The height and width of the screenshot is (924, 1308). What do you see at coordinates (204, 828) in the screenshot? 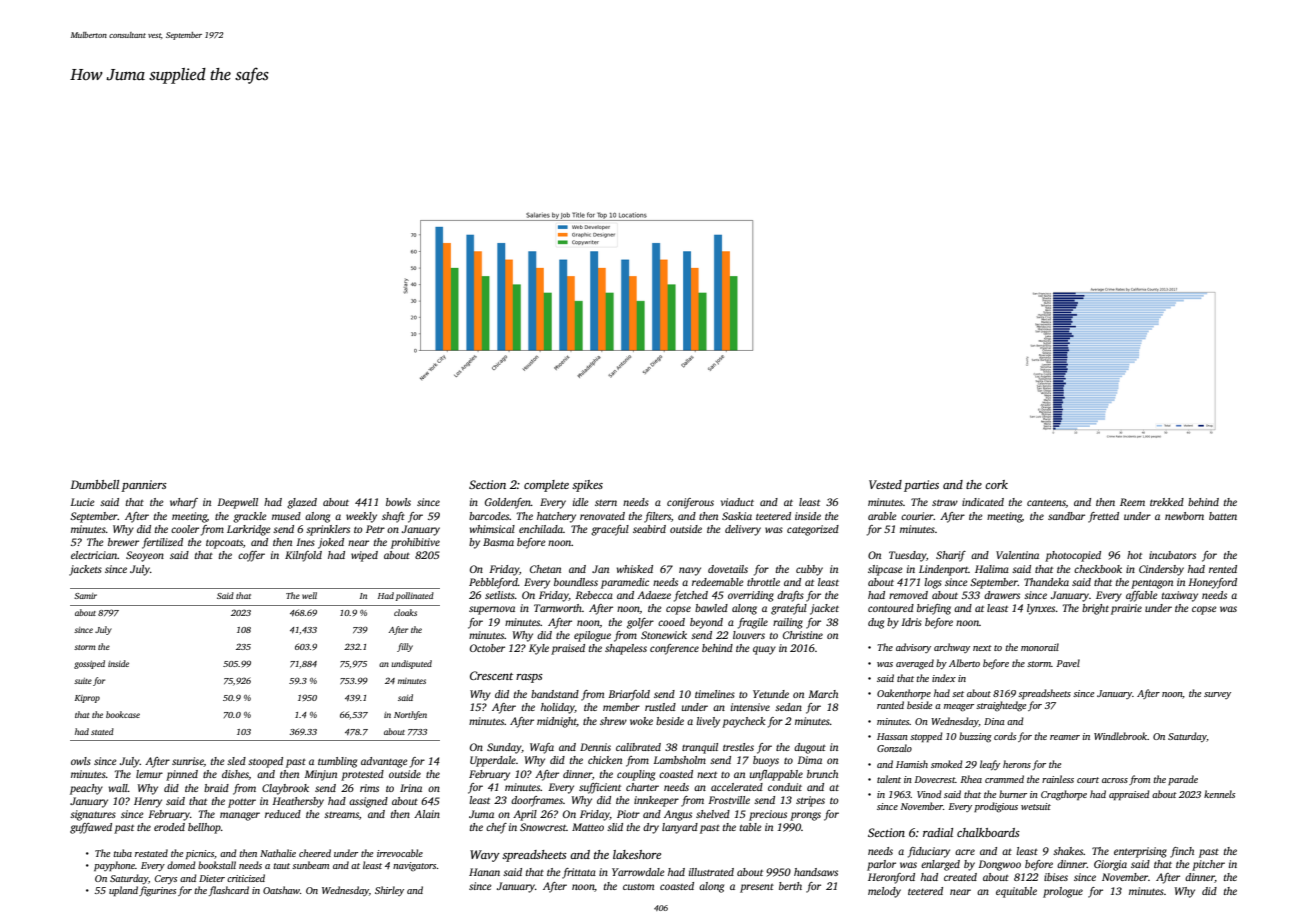
I see `bellhop` at bounding box center [204, 828].
